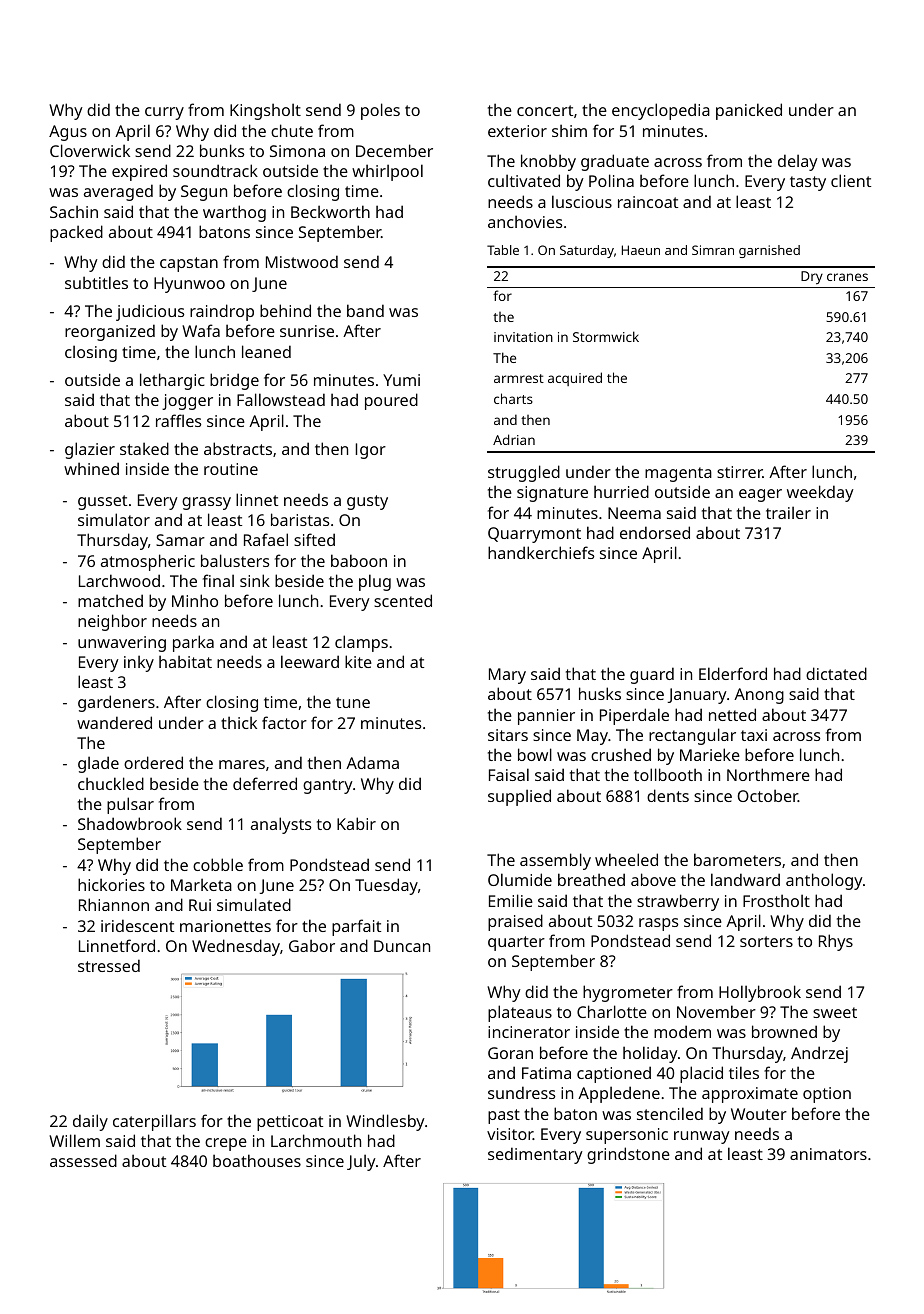  I want to click on sedimentary, so click(535, 1155).
